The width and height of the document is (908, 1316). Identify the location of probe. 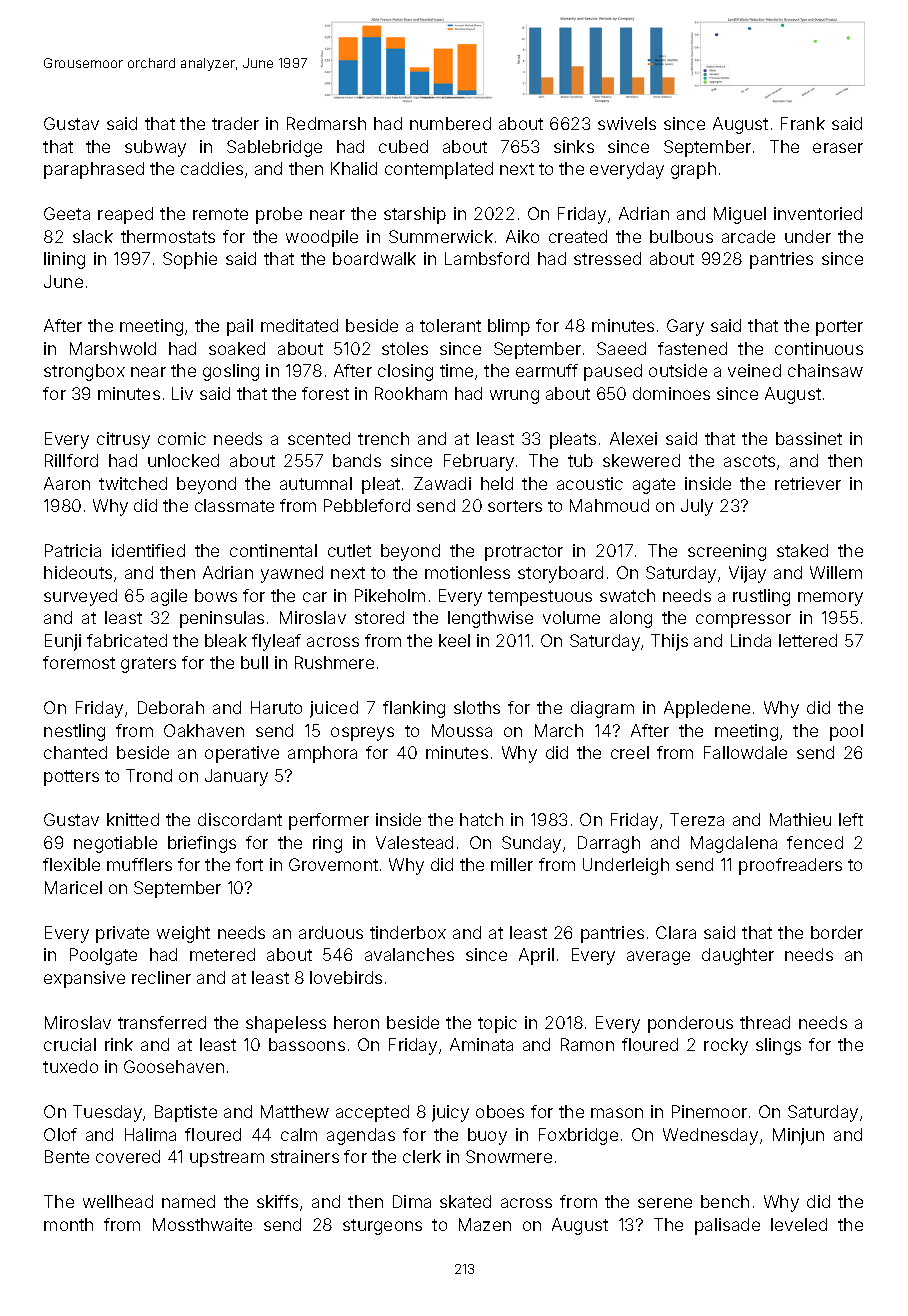
(279, 215).
